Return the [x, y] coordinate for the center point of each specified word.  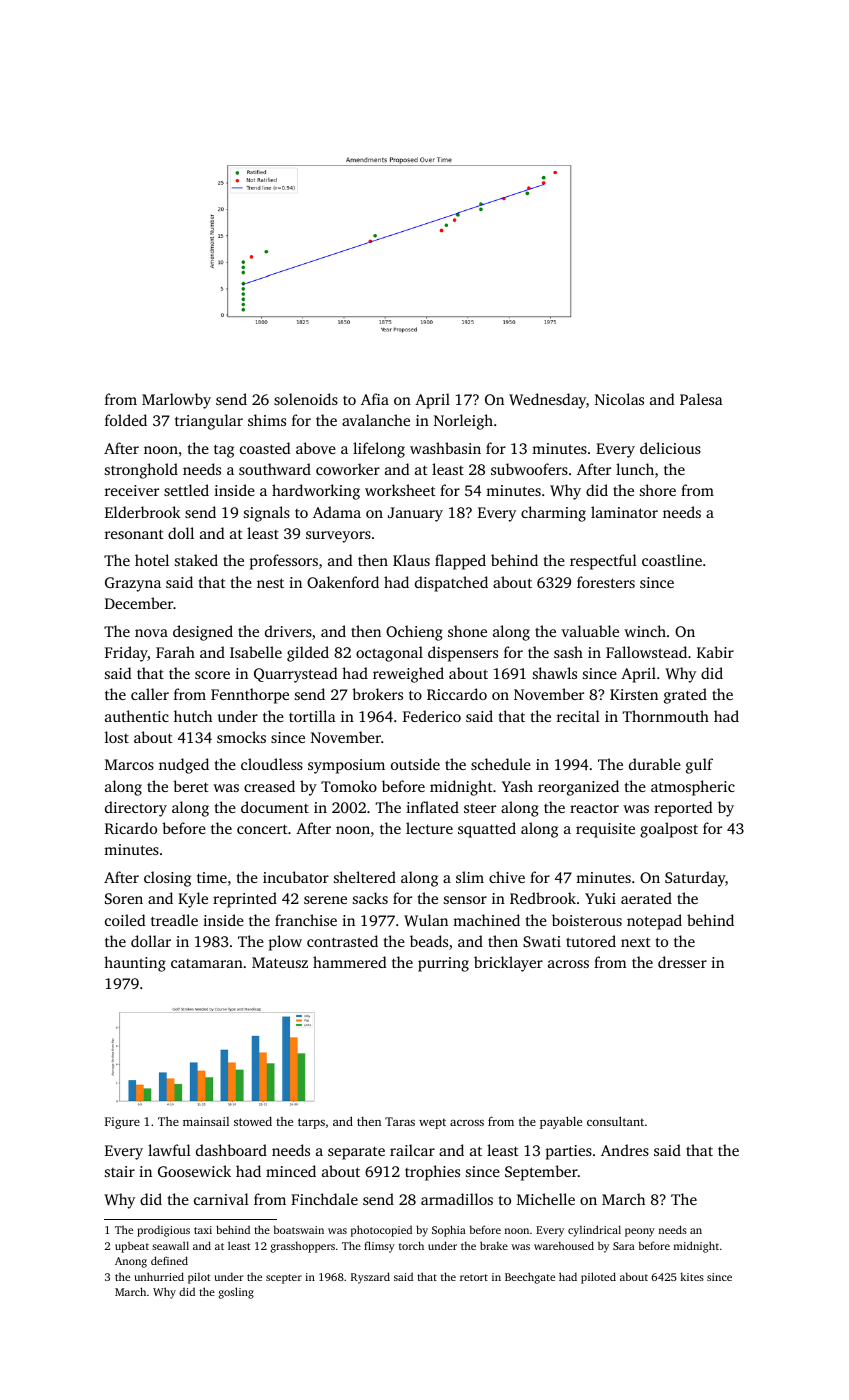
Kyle [193, 900]
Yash [517, 786]
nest [270, 583]
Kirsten [634, 694]
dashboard [231, 1150]
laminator [624, 512]
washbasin [445, 448]
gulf [699, 766]
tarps [311, 1123]
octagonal [389, 654]
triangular [209, 422]
